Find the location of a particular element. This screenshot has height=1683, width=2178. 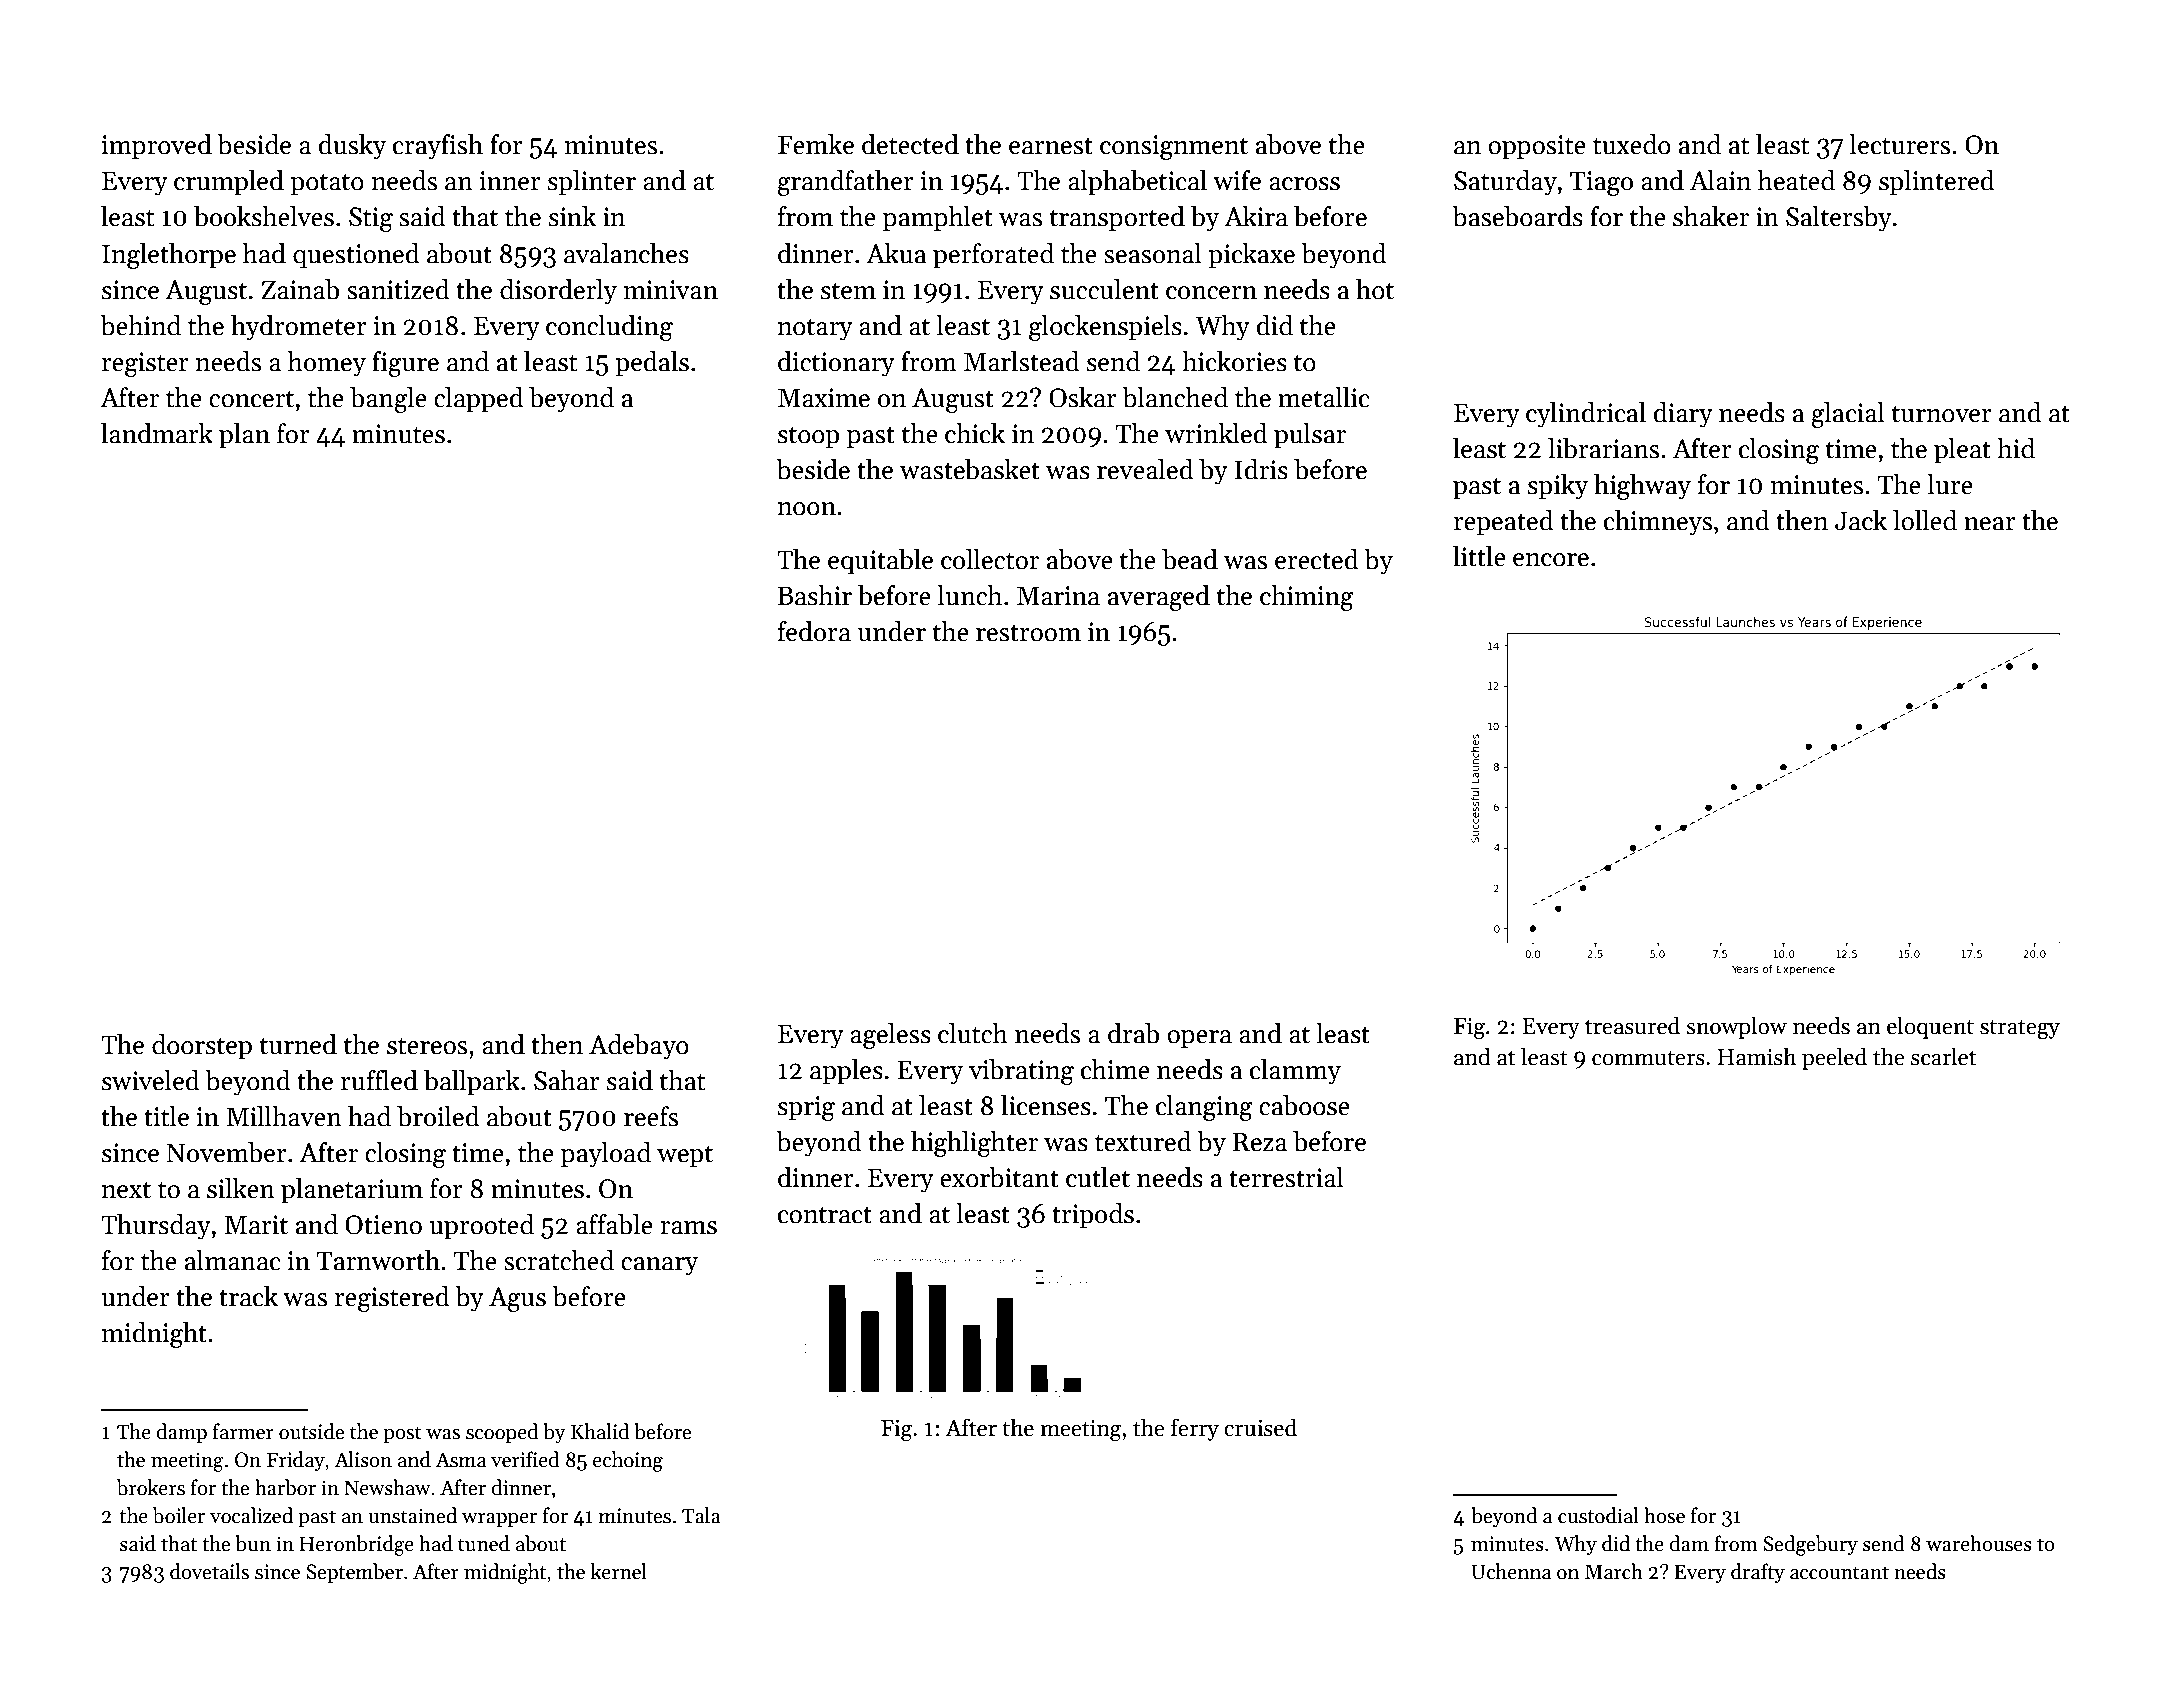

dovetails is located at coordinates (209, 1571).
